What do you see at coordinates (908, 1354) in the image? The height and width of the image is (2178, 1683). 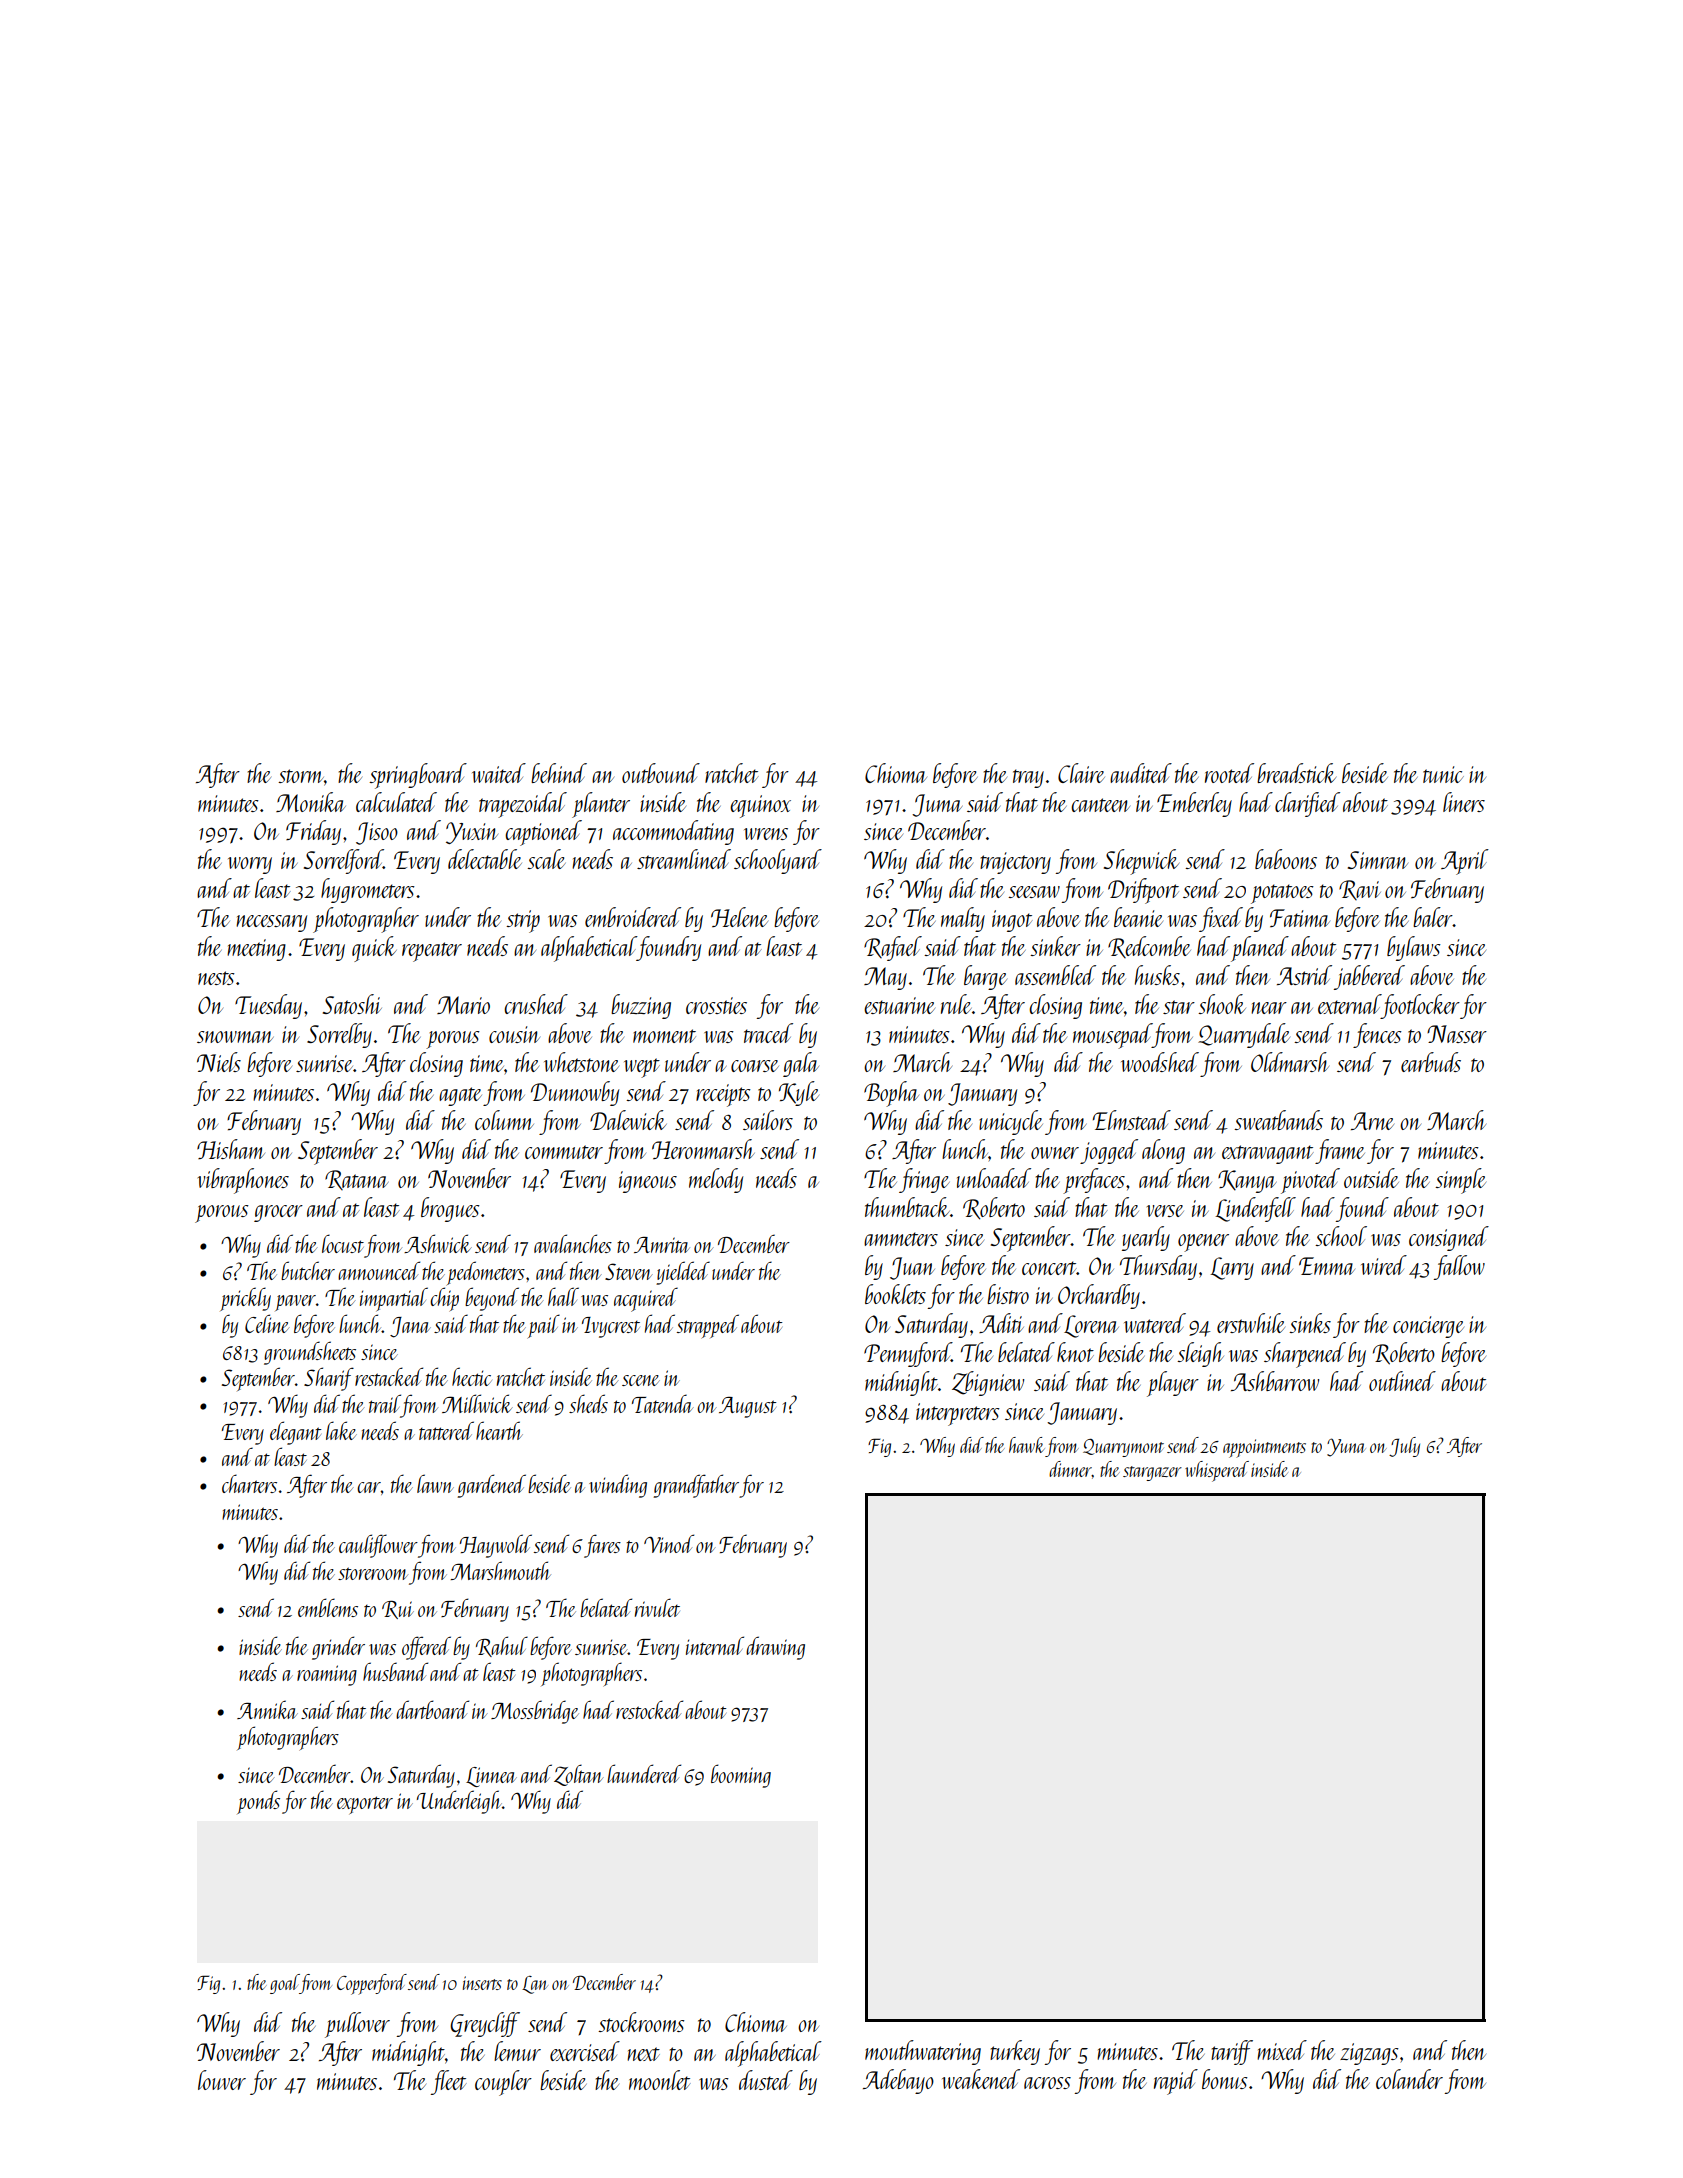 I see `Pennyford` at bounding box center [908, 1354].
